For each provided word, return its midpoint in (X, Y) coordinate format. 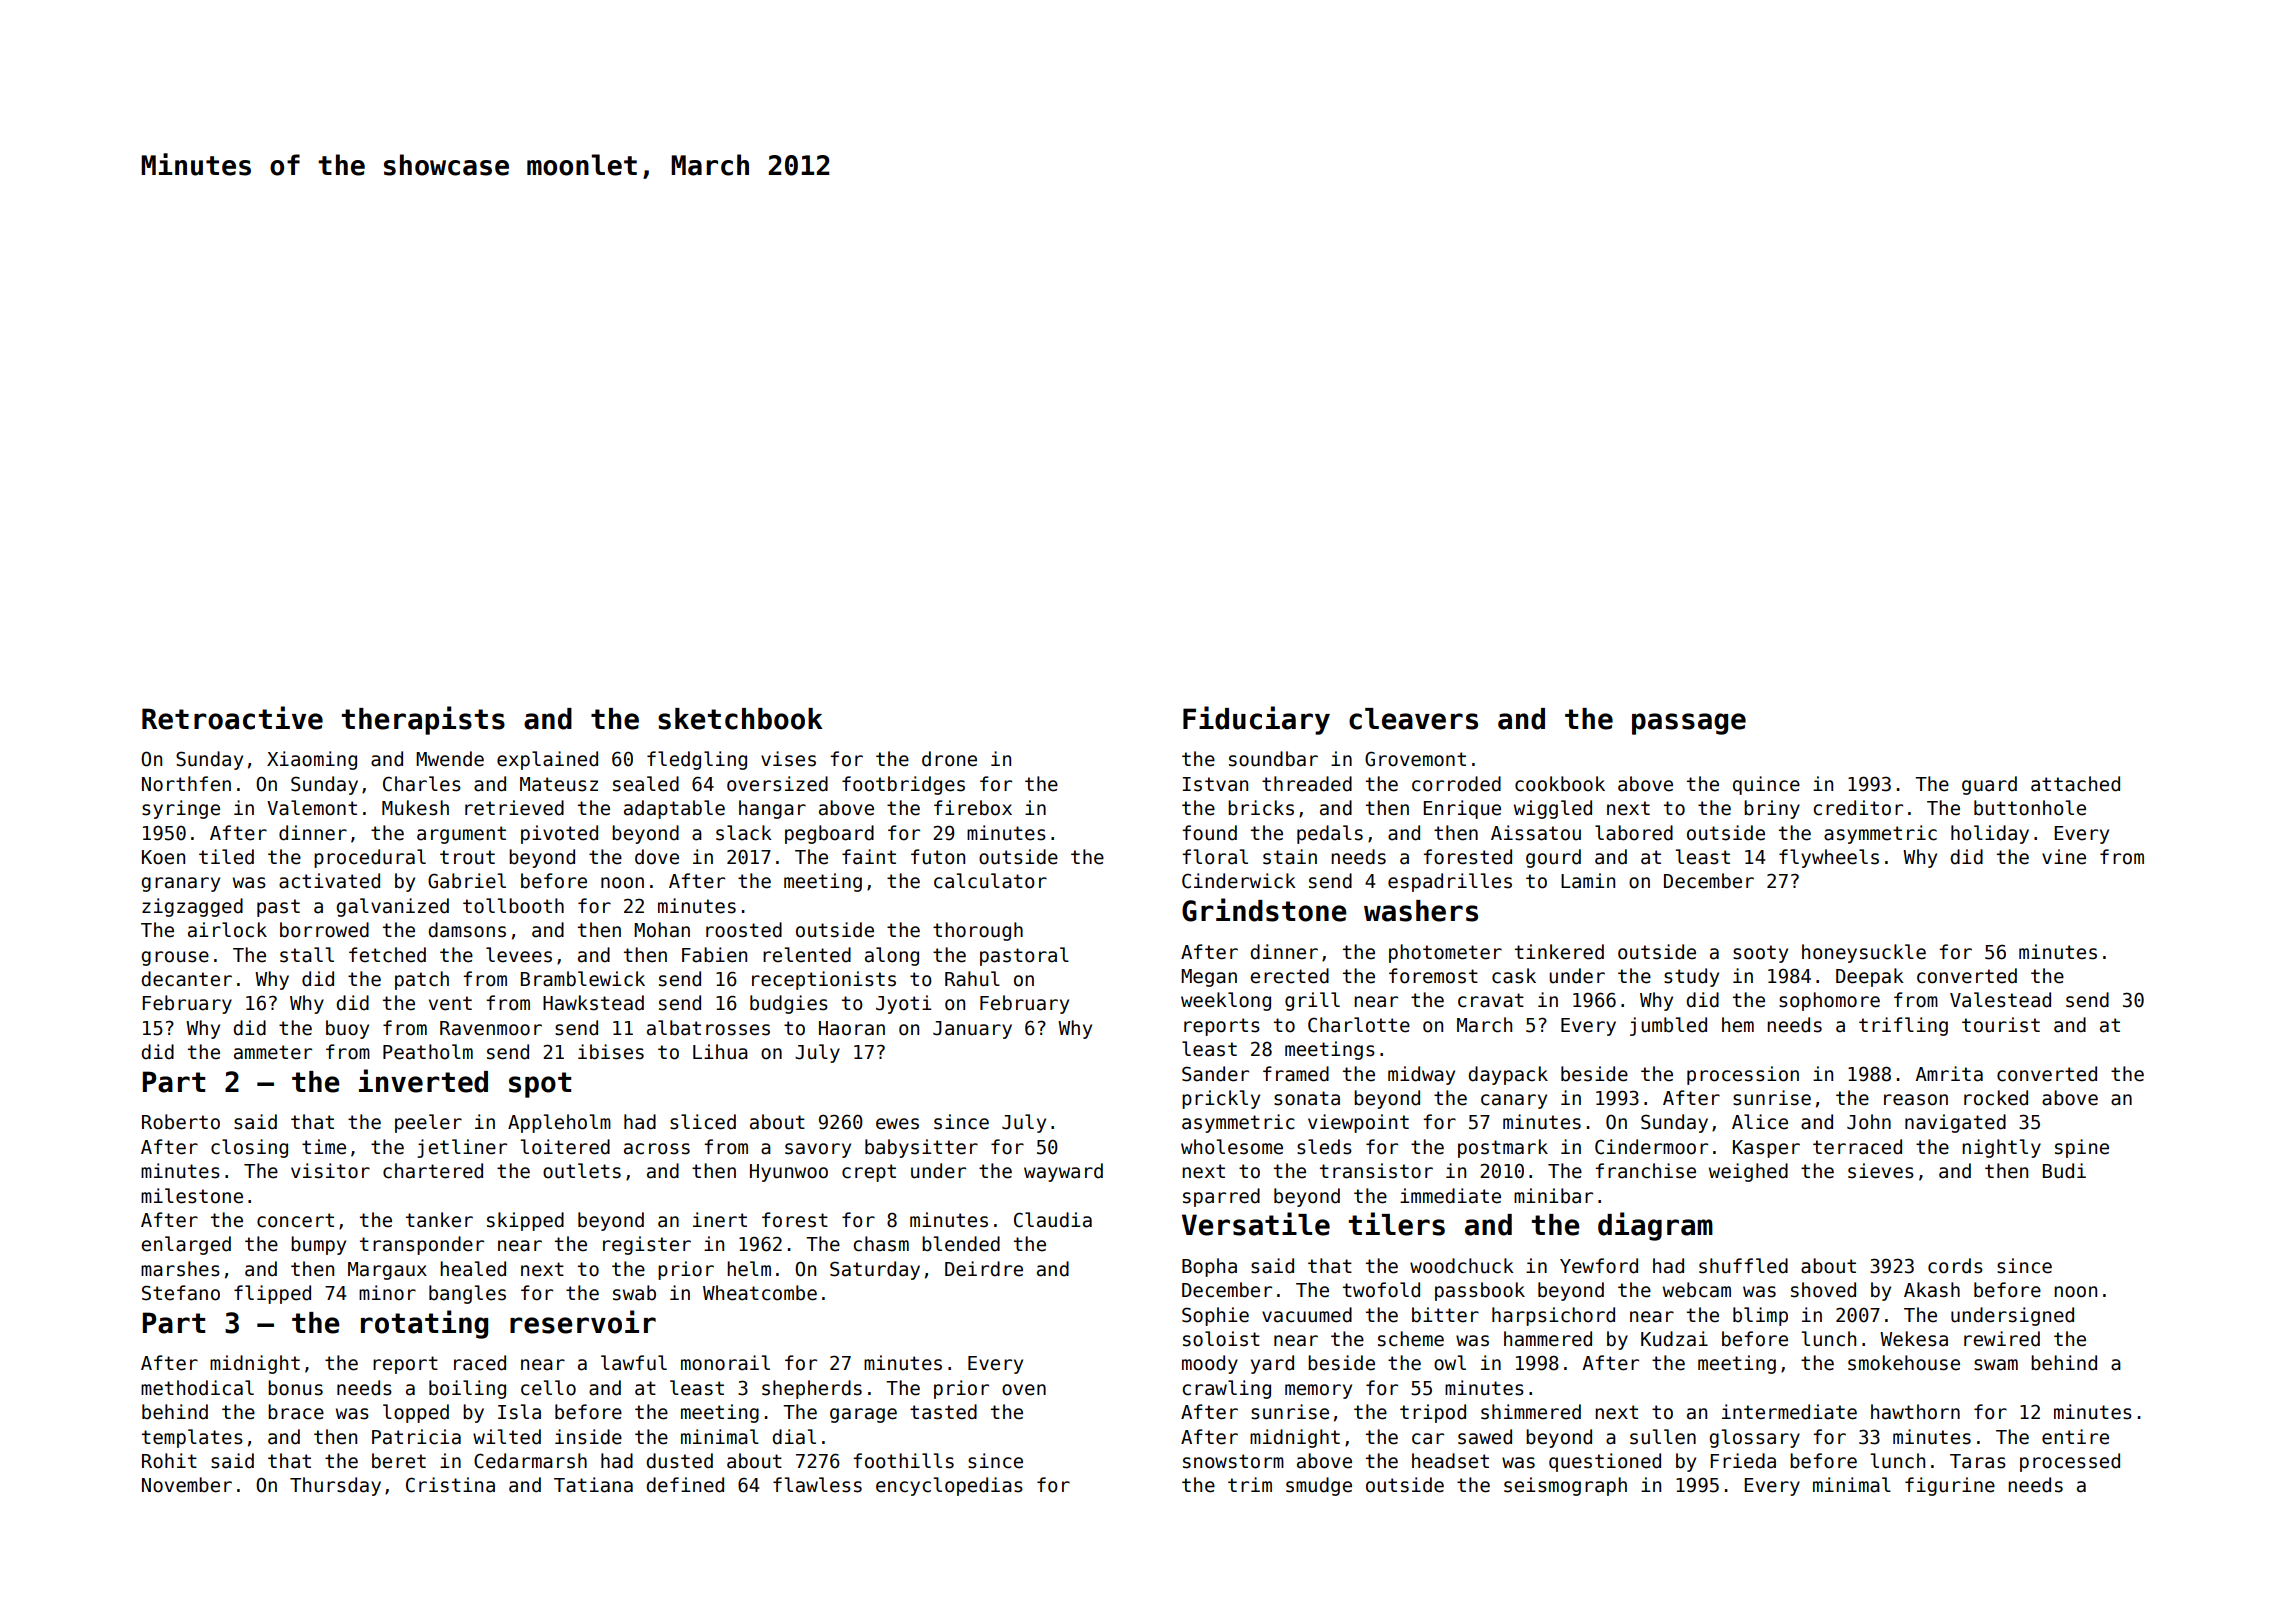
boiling (467, 1389)
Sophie (1215, 1316)
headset (1450, 1461)
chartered (433, 1171)
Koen (163, 857)
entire (2075, 1437)
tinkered (1559, 952)
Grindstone (1264, 910)
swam (1996, 1365)
